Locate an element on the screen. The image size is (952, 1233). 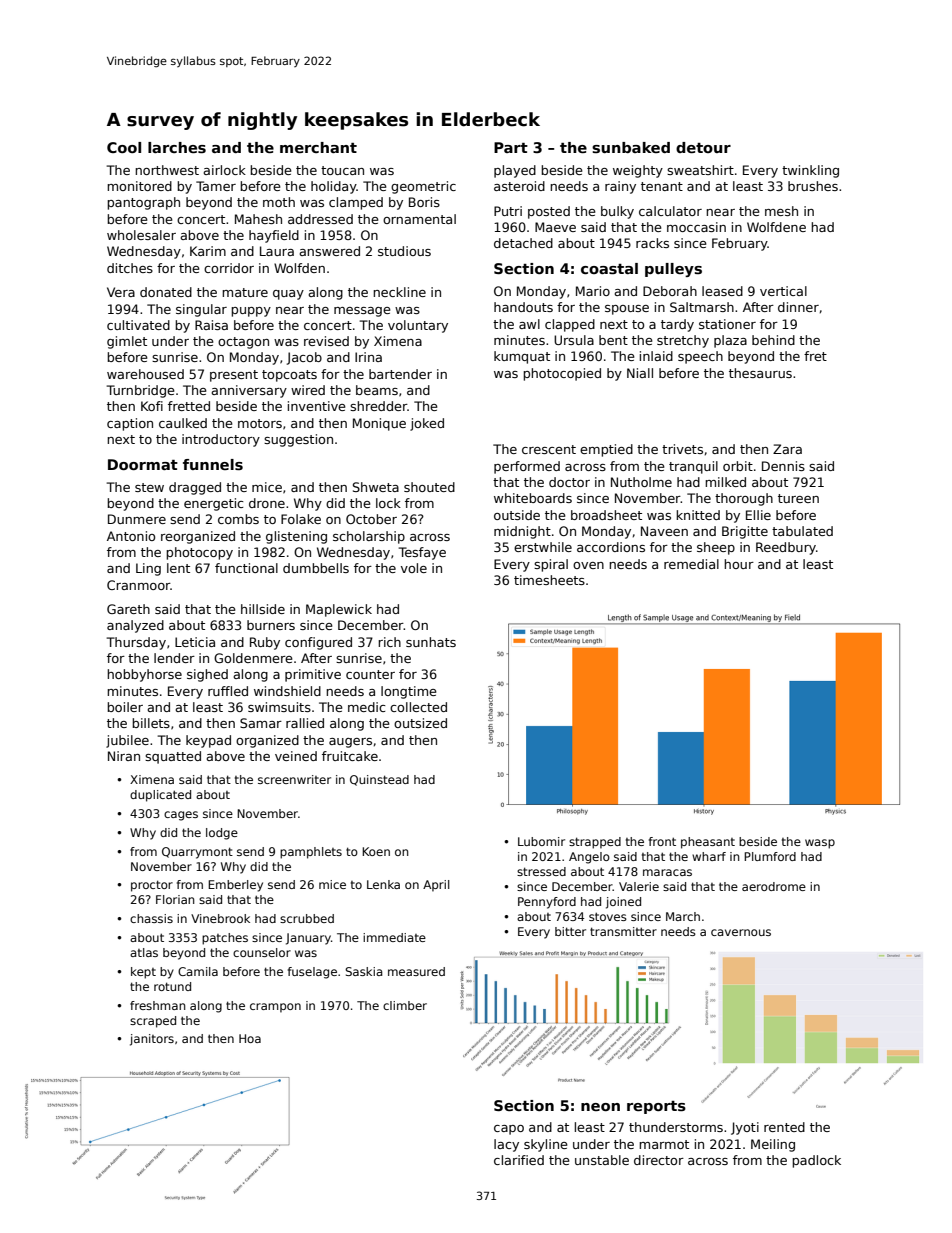
duplicated is located at coordinates (160, 796).
